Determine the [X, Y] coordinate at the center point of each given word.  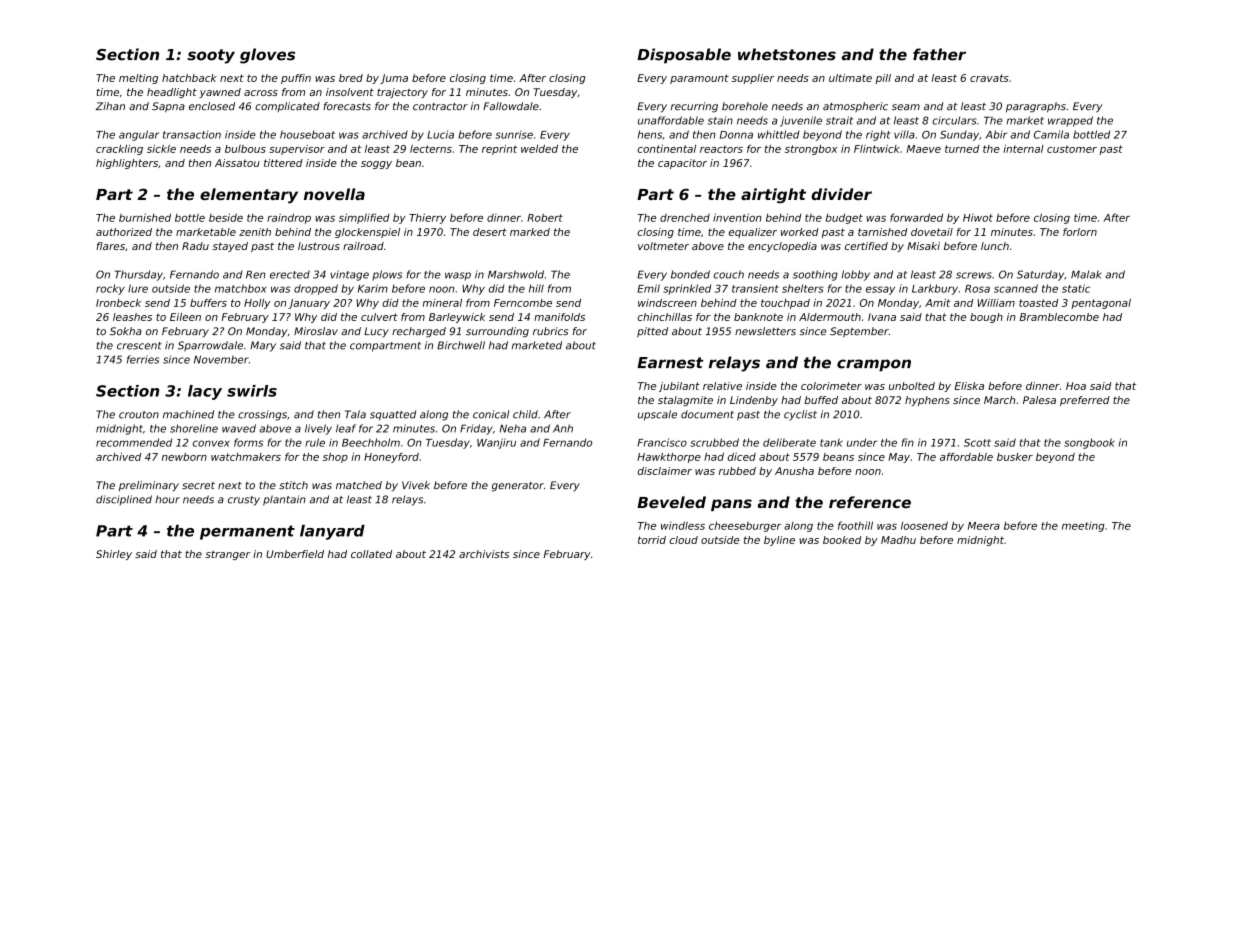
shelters [803, 288]
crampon [874, 365]
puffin [296, 79]
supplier [753, 79]
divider [841, 194]
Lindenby [754, 401]
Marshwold [516, 274]
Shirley [114, 555]
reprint [499, 150]
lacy [205, 392]
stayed [230, 247]
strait [839, 120]
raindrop [289, 218]
